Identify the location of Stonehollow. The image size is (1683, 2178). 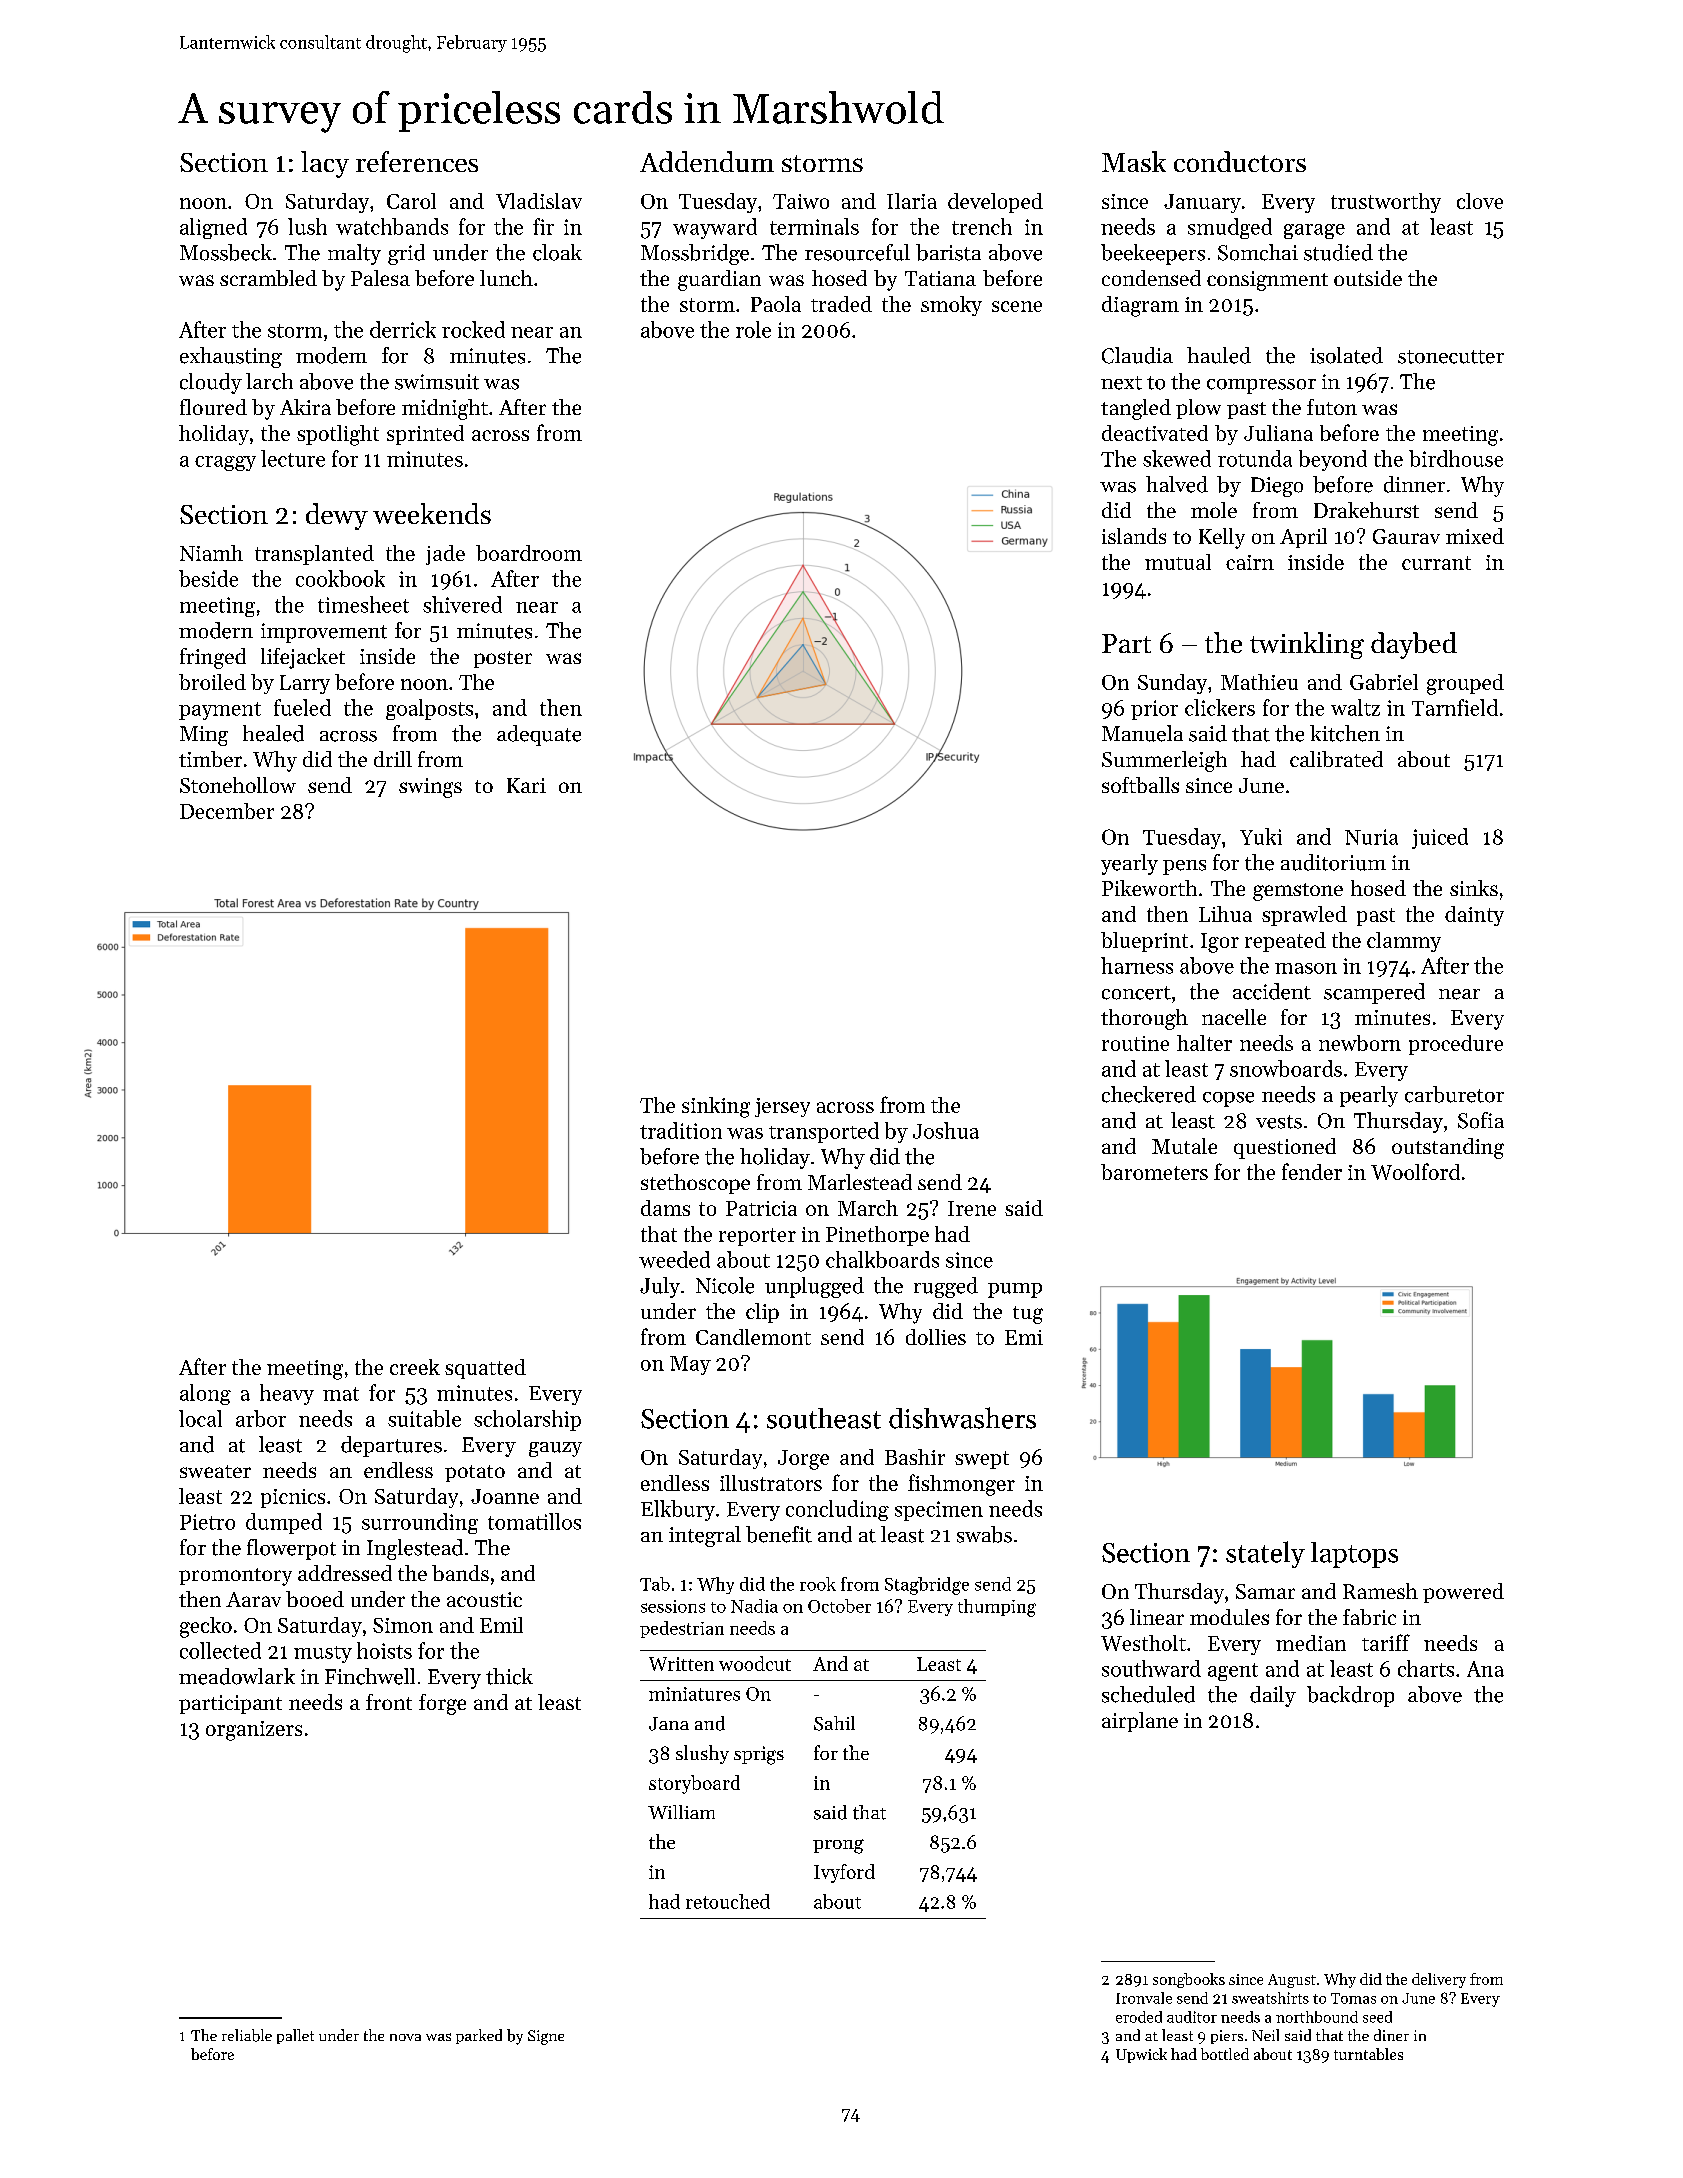
(238, 785).
